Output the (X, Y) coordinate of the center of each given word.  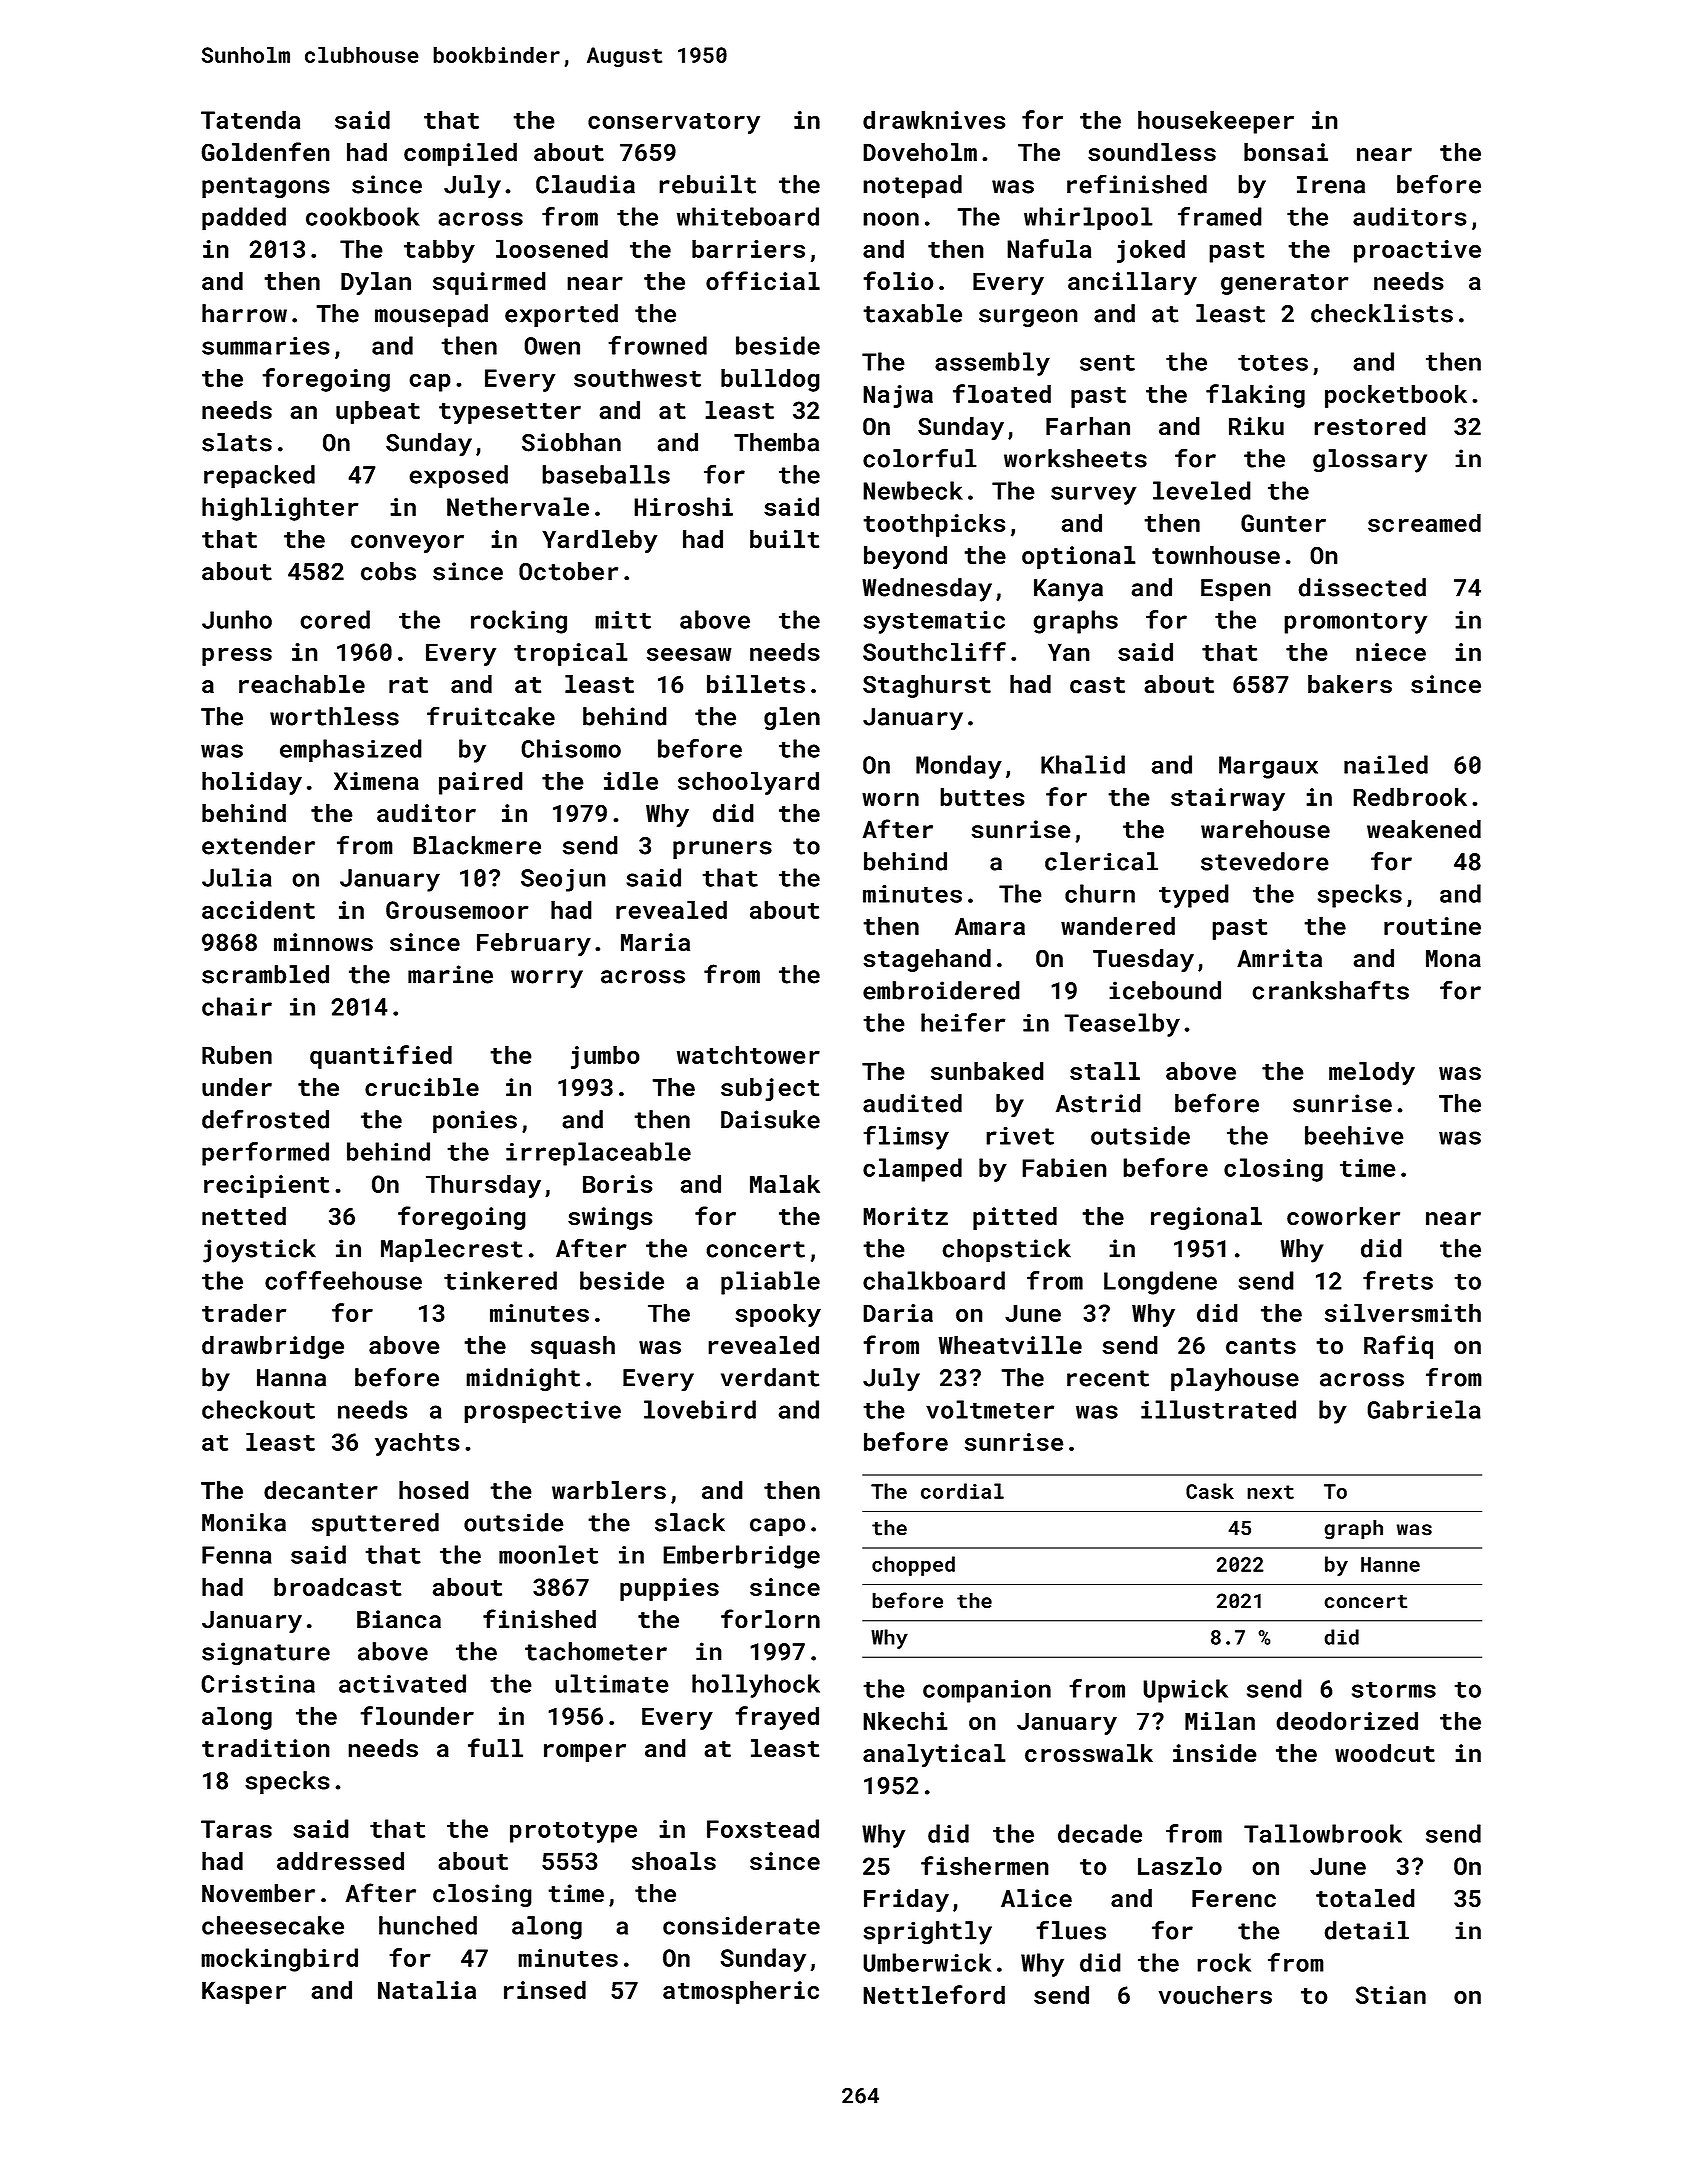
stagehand (927, 960)
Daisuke (770, 1119)
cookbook (363, 216)
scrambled (265, 974)
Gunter (1283, 523)
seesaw (689, 654)
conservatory (674, 123)
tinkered (500, 1280)
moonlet (548, 1554)
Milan (1220, 1720)
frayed (777, 1718)
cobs (388, 571)
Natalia (427, 1989)
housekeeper (1216, 122)
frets (1398, 1280)
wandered (1118, 925)
